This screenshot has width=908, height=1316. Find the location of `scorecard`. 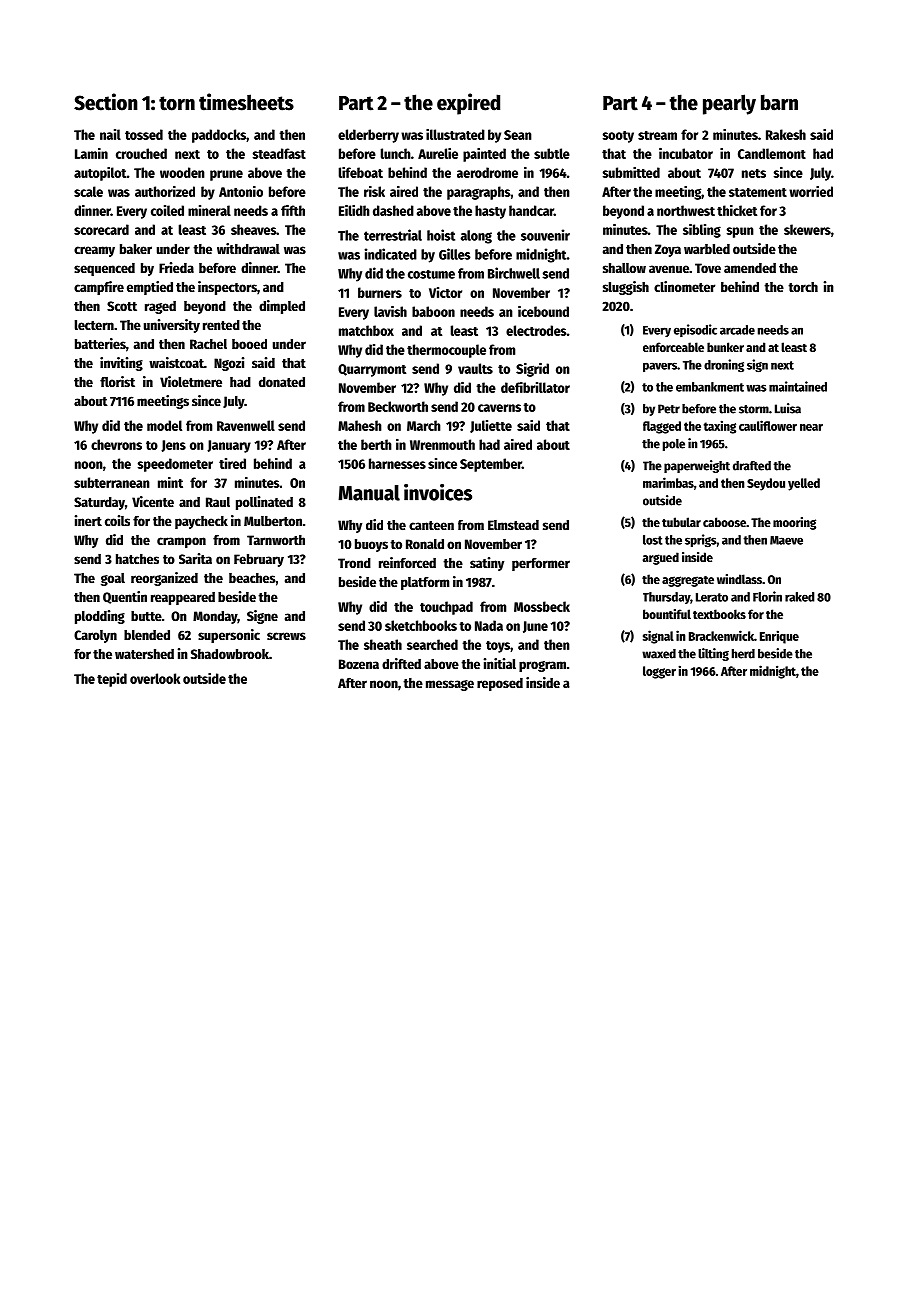

scorecard is located at coordinates (101, 229).
